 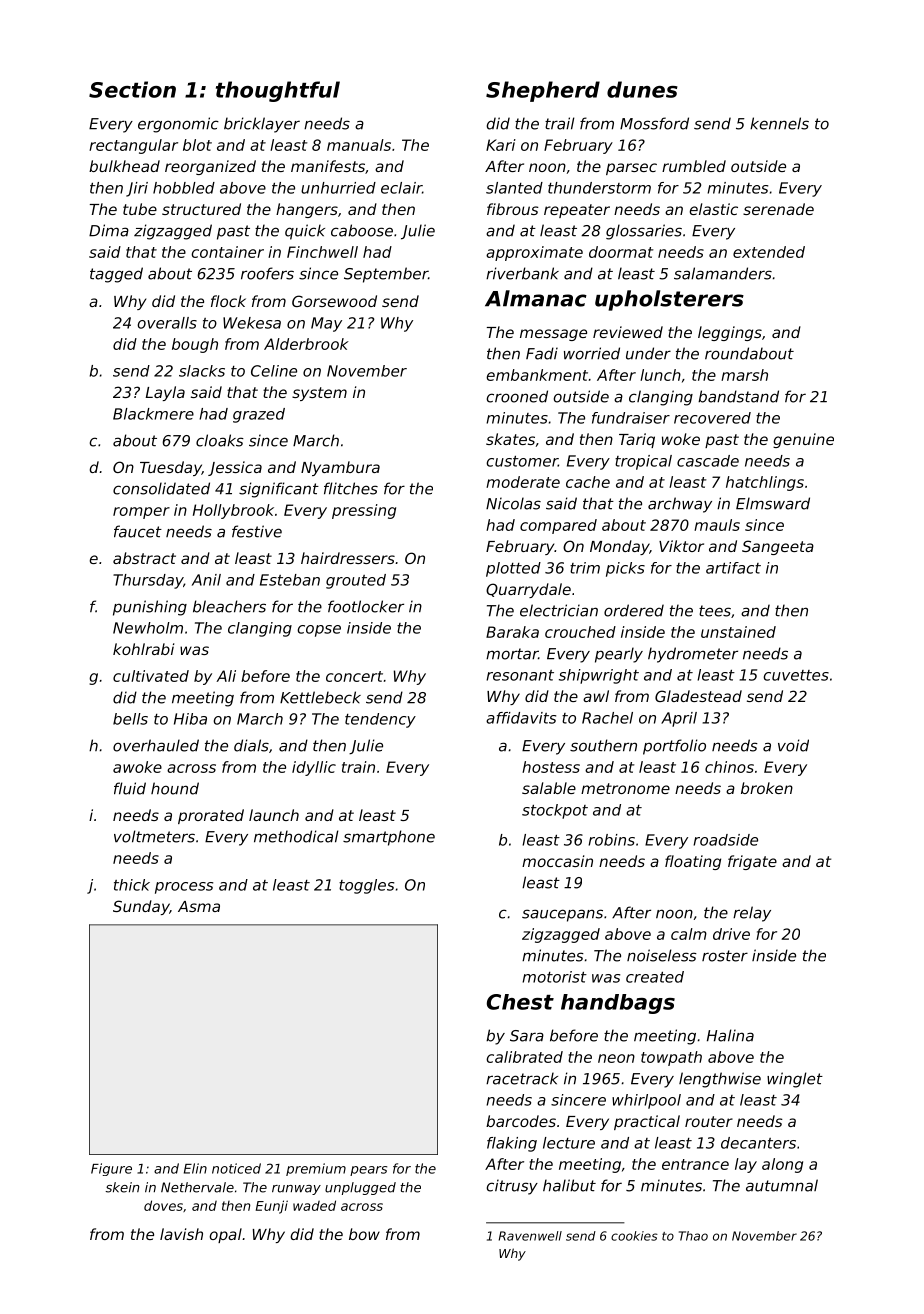 What do you see at coordinates (543, 91) in the page?
I see `Shepherd` at bounding box center [543, 91].
